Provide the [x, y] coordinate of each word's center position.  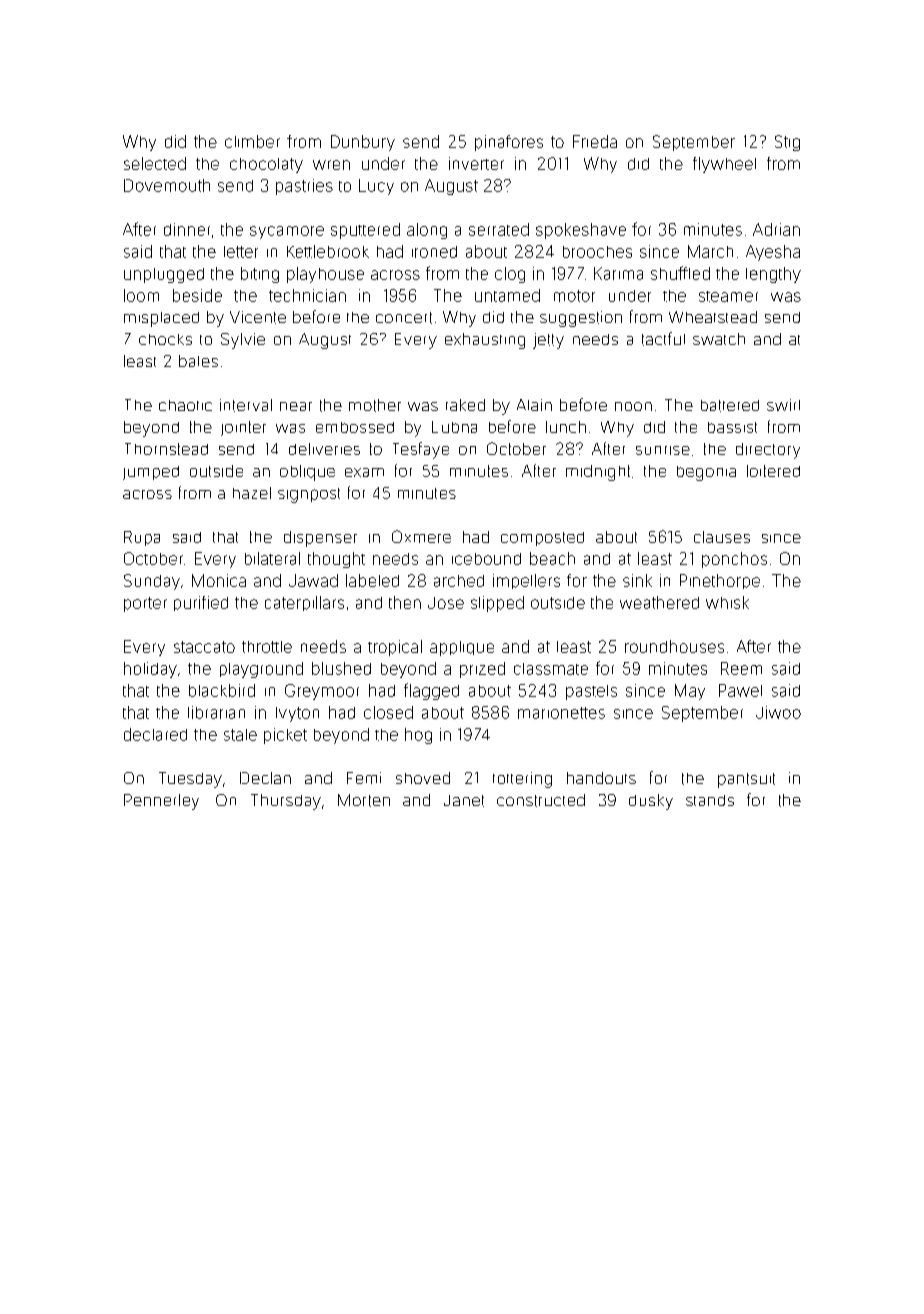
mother [375, 405]
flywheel [724, 165]
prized [482, 670]
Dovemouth [167, 185]
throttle [267, 647]
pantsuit [746, 780]
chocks [165, 339]
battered [730, 406]
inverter [476, 163]
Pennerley [161, 802]
